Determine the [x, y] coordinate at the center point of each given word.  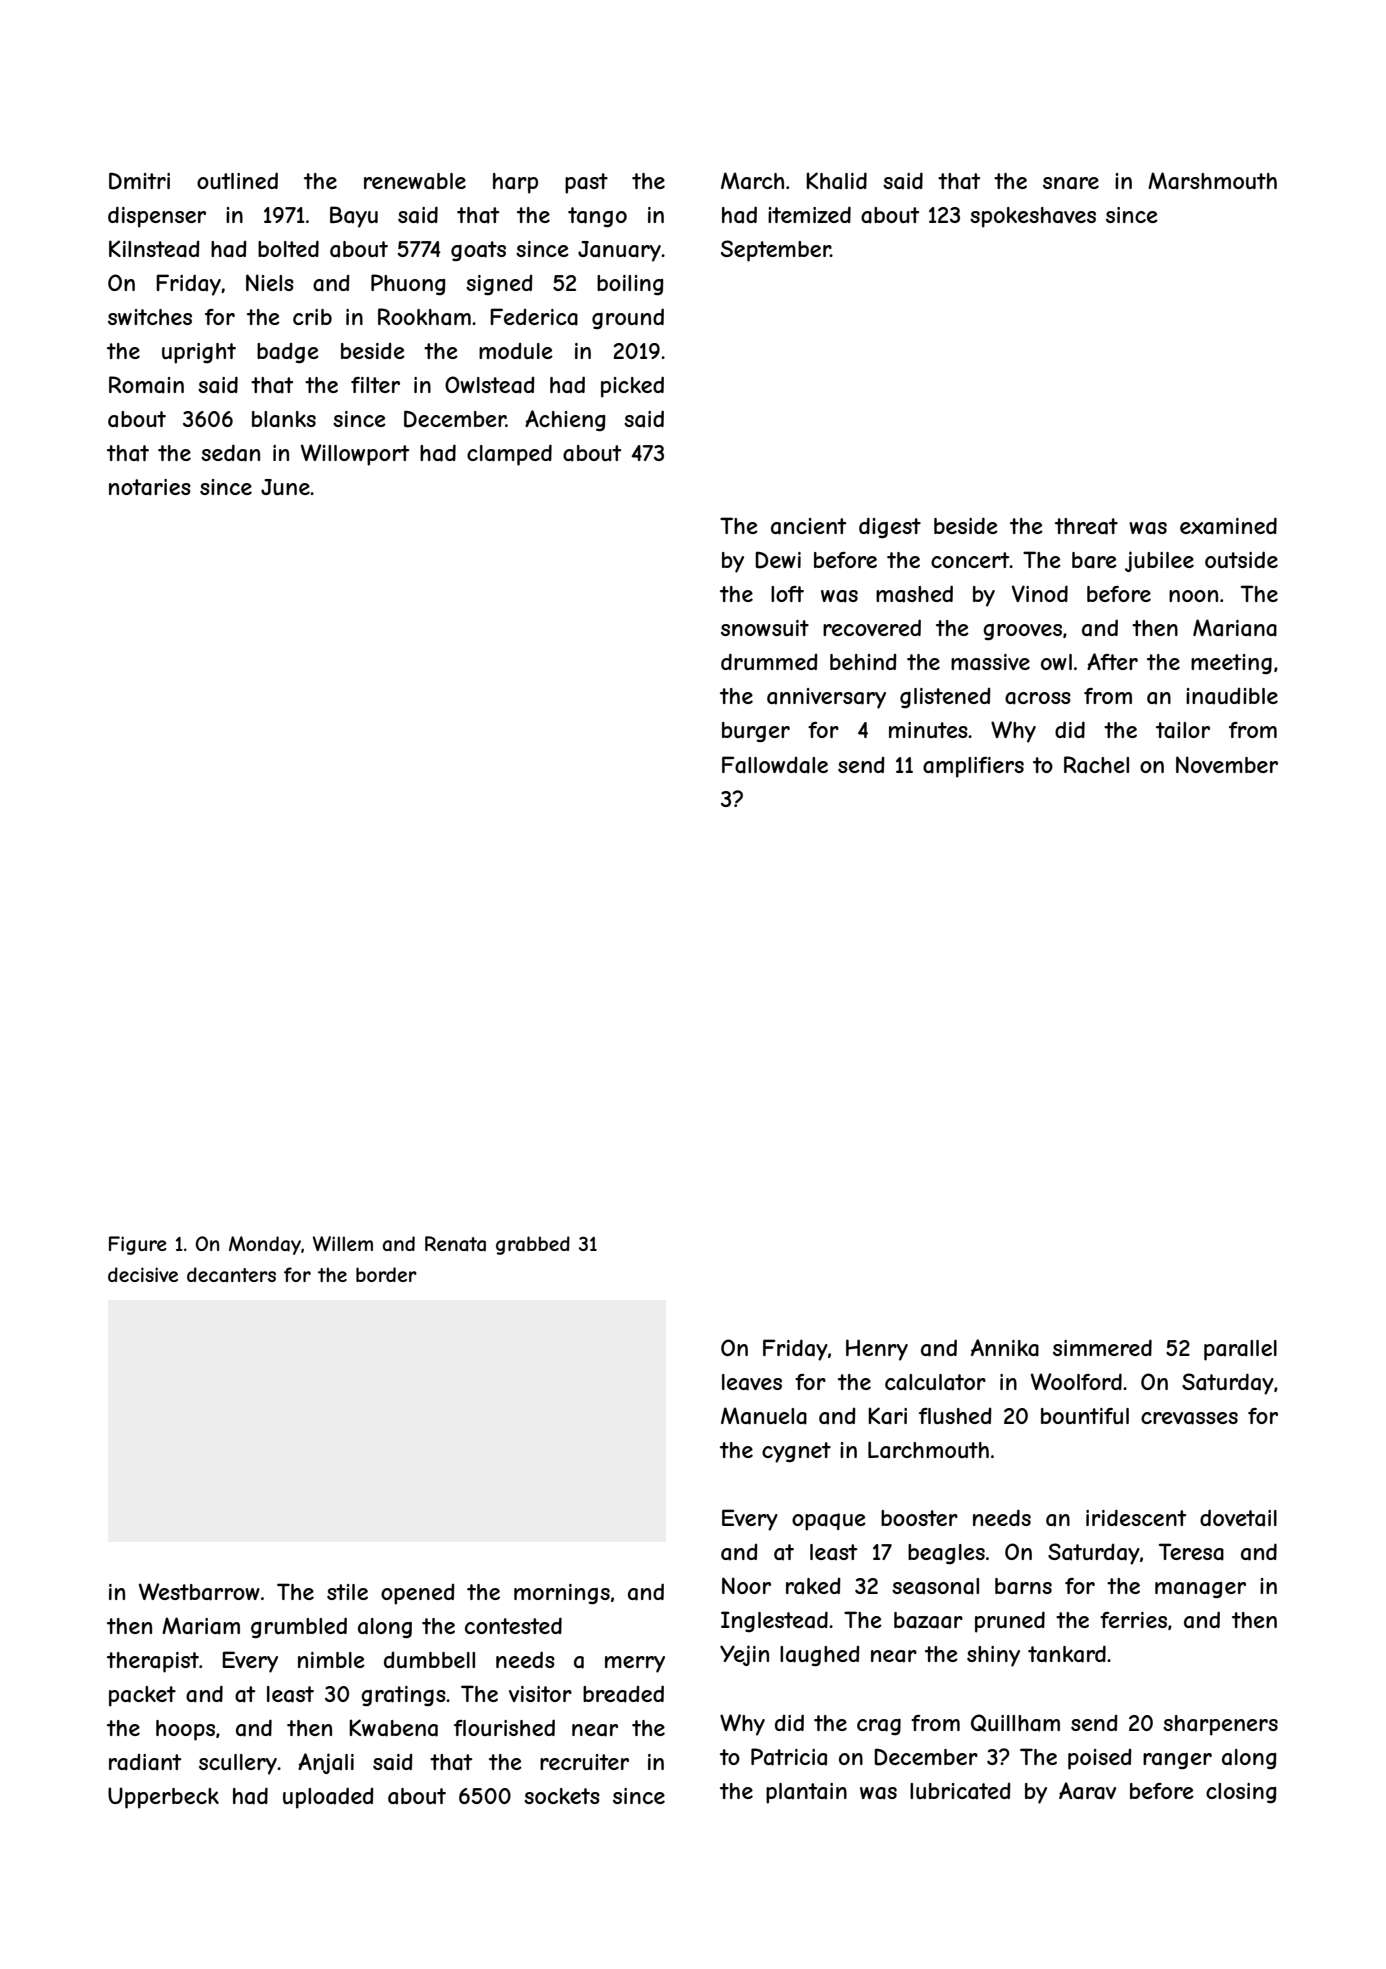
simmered [1102, 1347]
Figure [138, 1245]
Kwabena [393, 1728]
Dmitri [139, 181]
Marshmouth [1212, 181]
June [285, 487]
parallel [1240, 1350]
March [752, 181]
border [386, 1274]
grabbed [533, 1245]
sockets [562, 1796]
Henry [877, 1350]
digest [890, 527]
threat [1086, 526]
